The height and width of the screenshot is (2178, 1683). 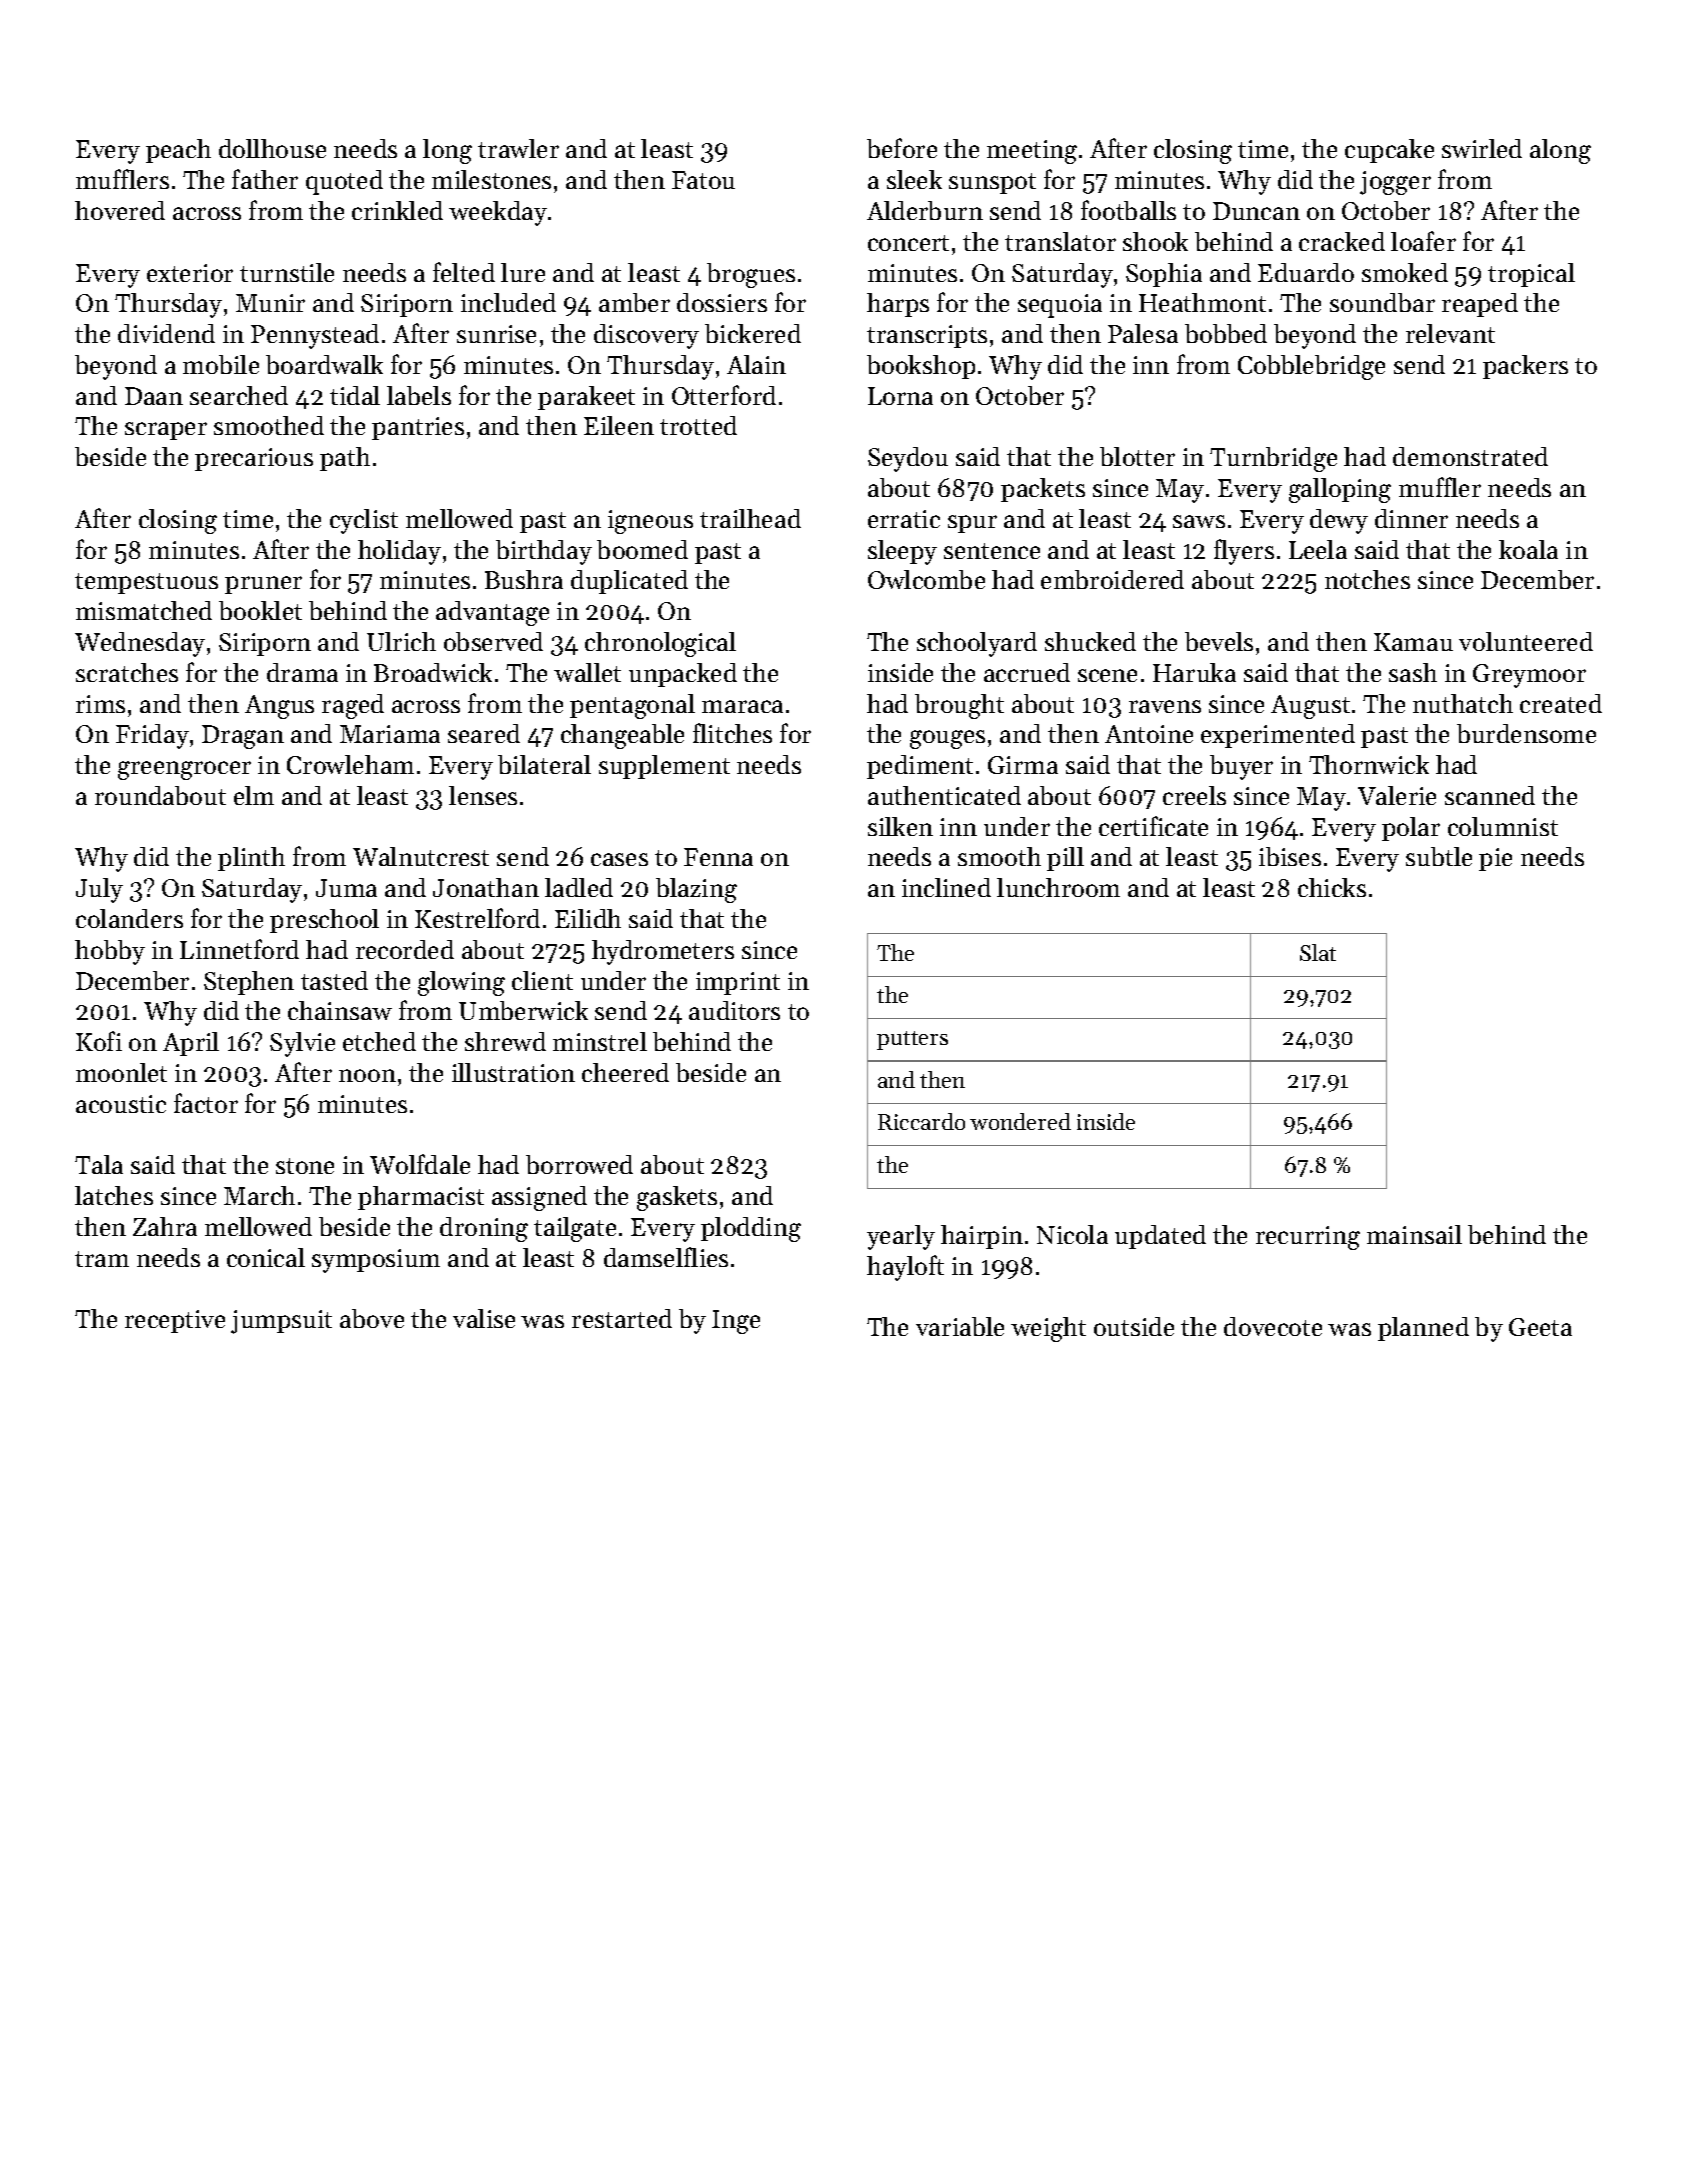 What do you see at coordinates (1470, 456) in the screenshot?
I see `demonstrated` at bounding box center [1470, 456].
